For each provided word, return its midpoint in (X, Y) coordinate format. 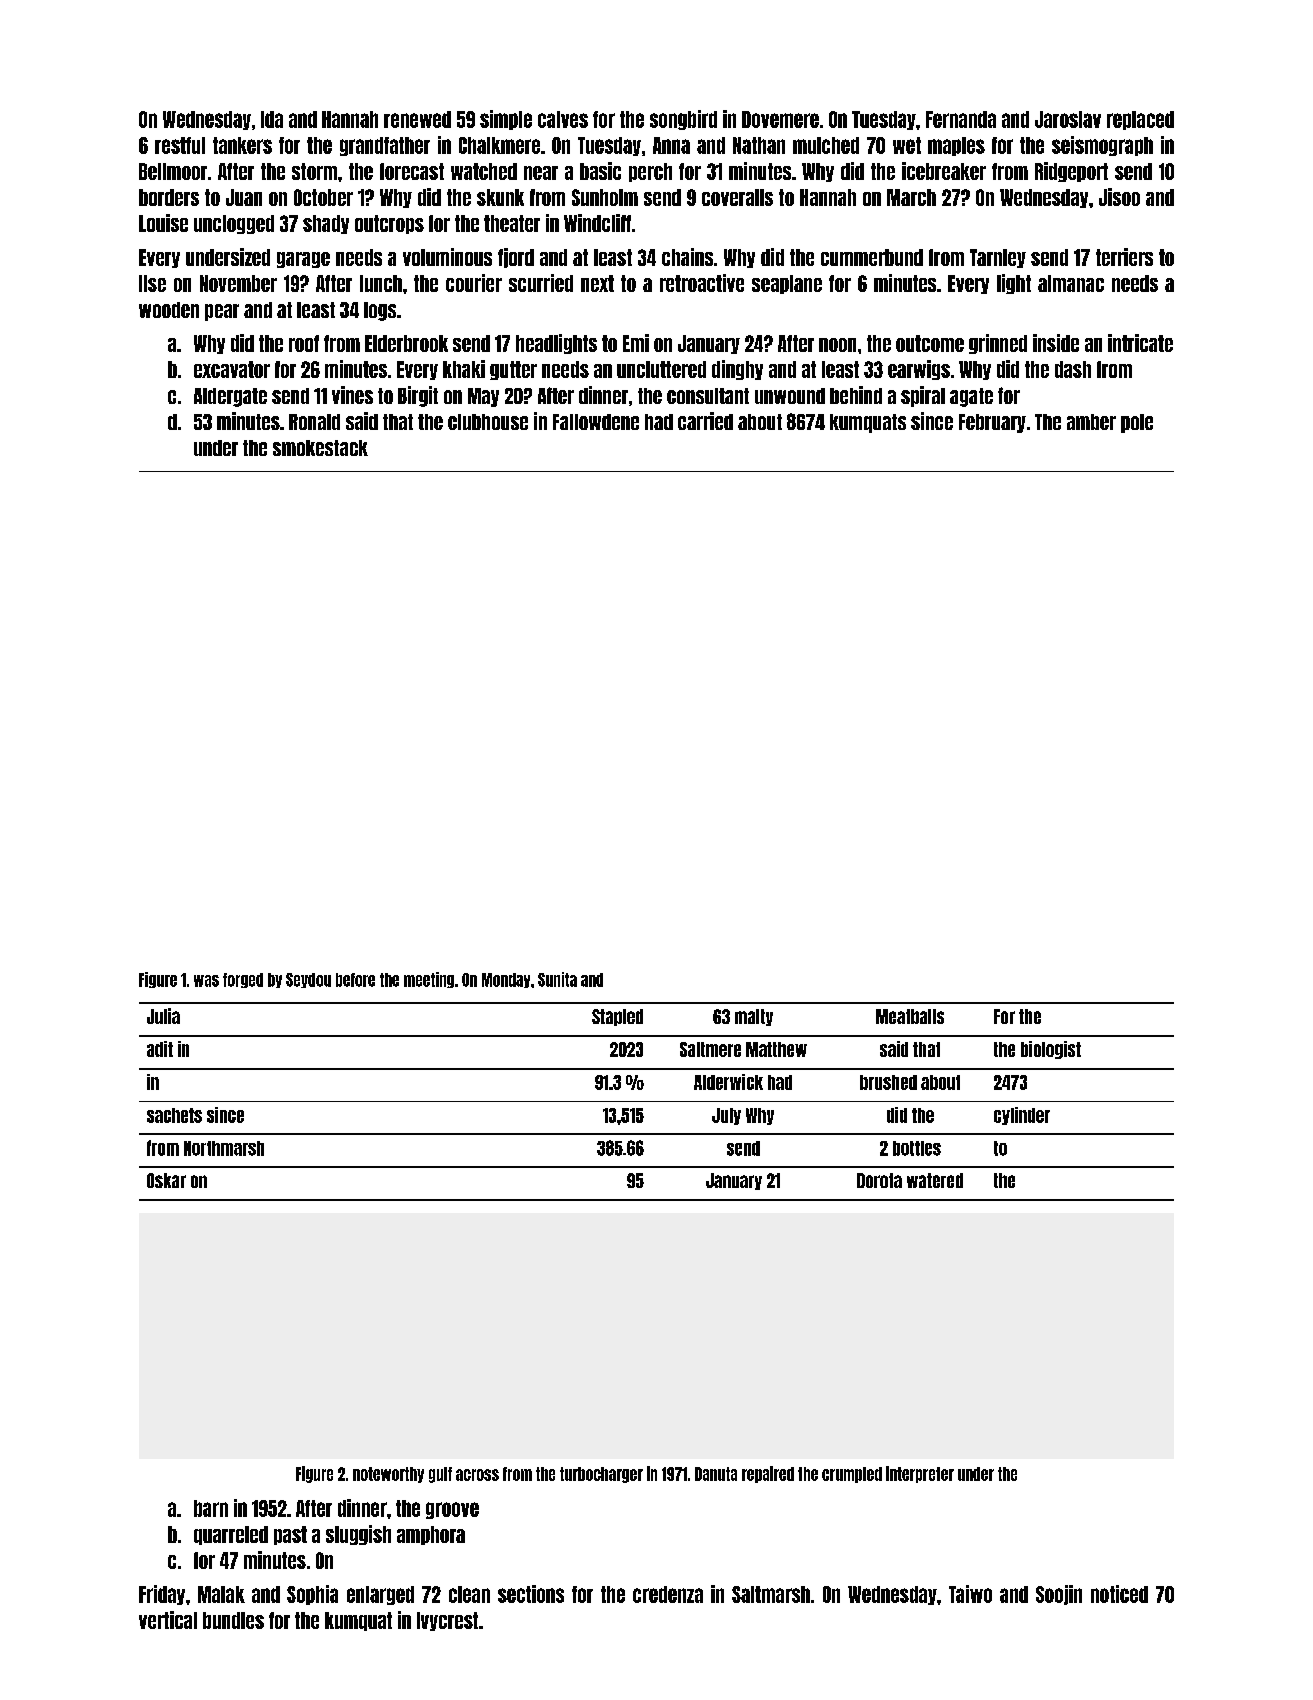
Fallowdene (596, 422)
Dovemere (780, 119)
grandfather (385, 146)
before (355, 980)
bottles (917, 1148)
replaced (1140, 120)
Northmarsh (224, 1148)
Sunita (557, 979)
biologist (1051, 1050)
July (726, 1116)
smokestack (320, 448)
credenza (668, 1594)
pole (1137, 423)
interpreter (920, 1474)
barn (211, 1508)
